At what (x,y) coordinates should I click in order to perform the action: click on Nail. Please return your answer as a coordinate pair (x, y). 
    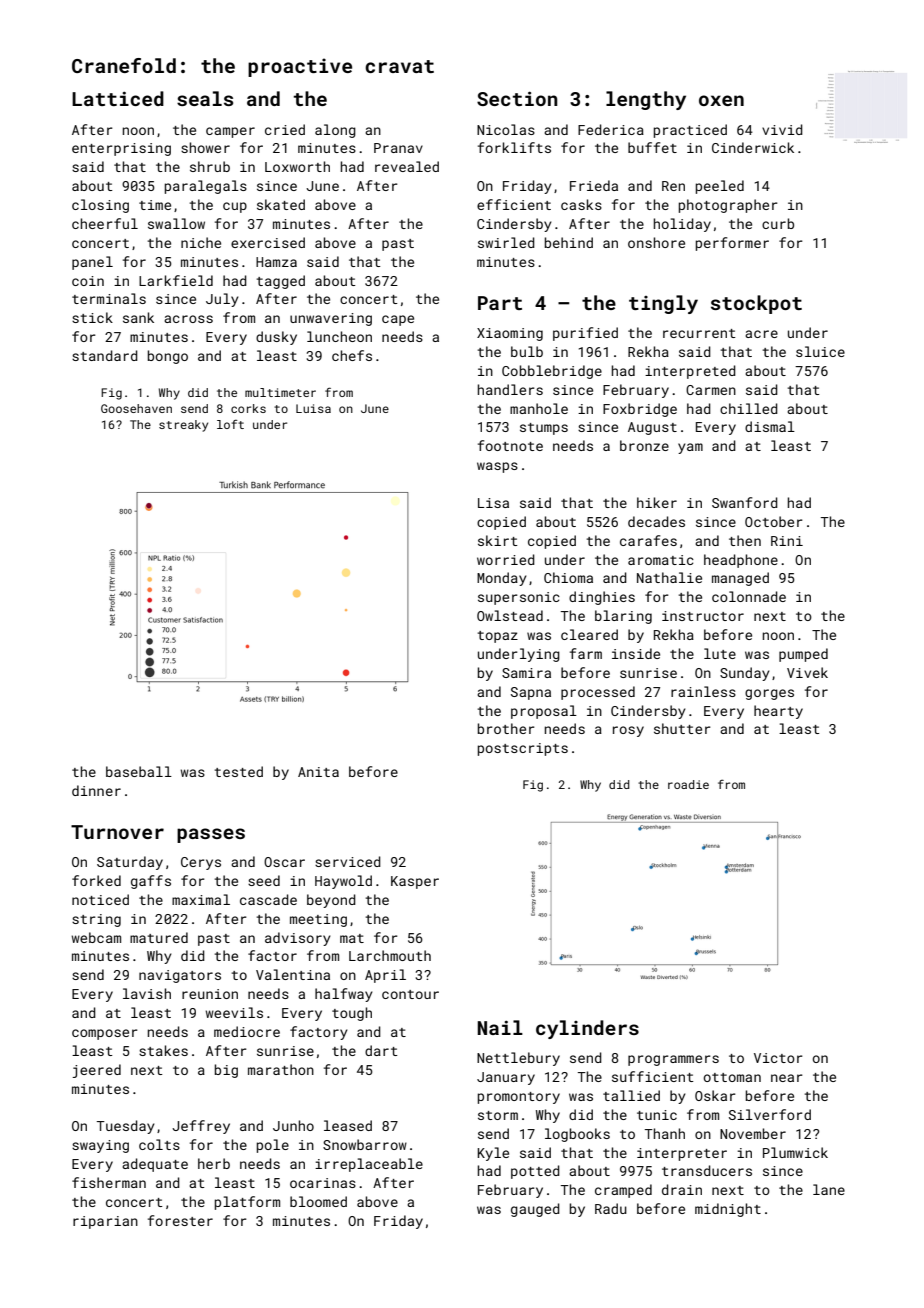
    Looking at the image, I should click on (500, 1027).
